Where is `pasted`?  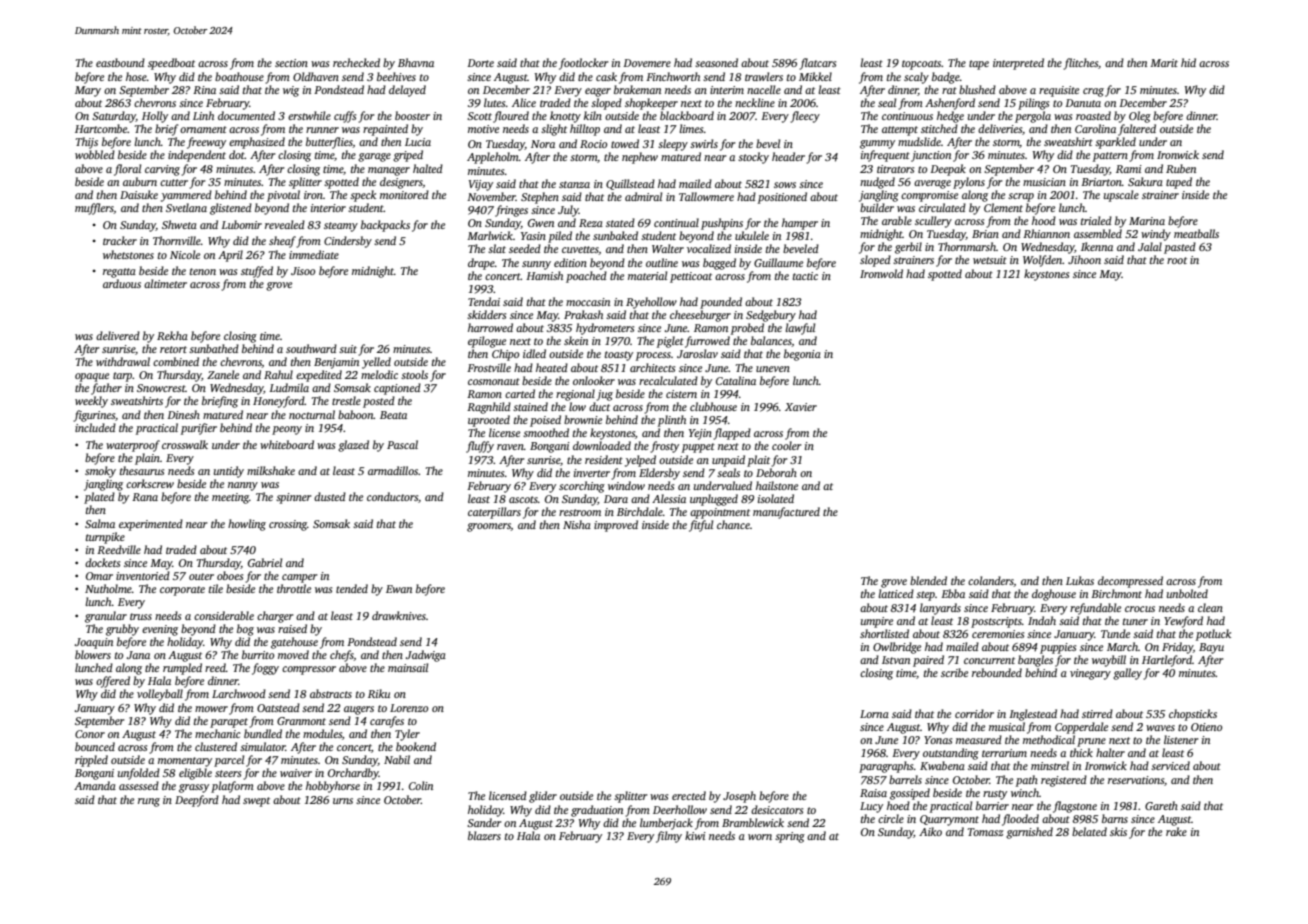
pasted is located at coordinates (1180, 248).
